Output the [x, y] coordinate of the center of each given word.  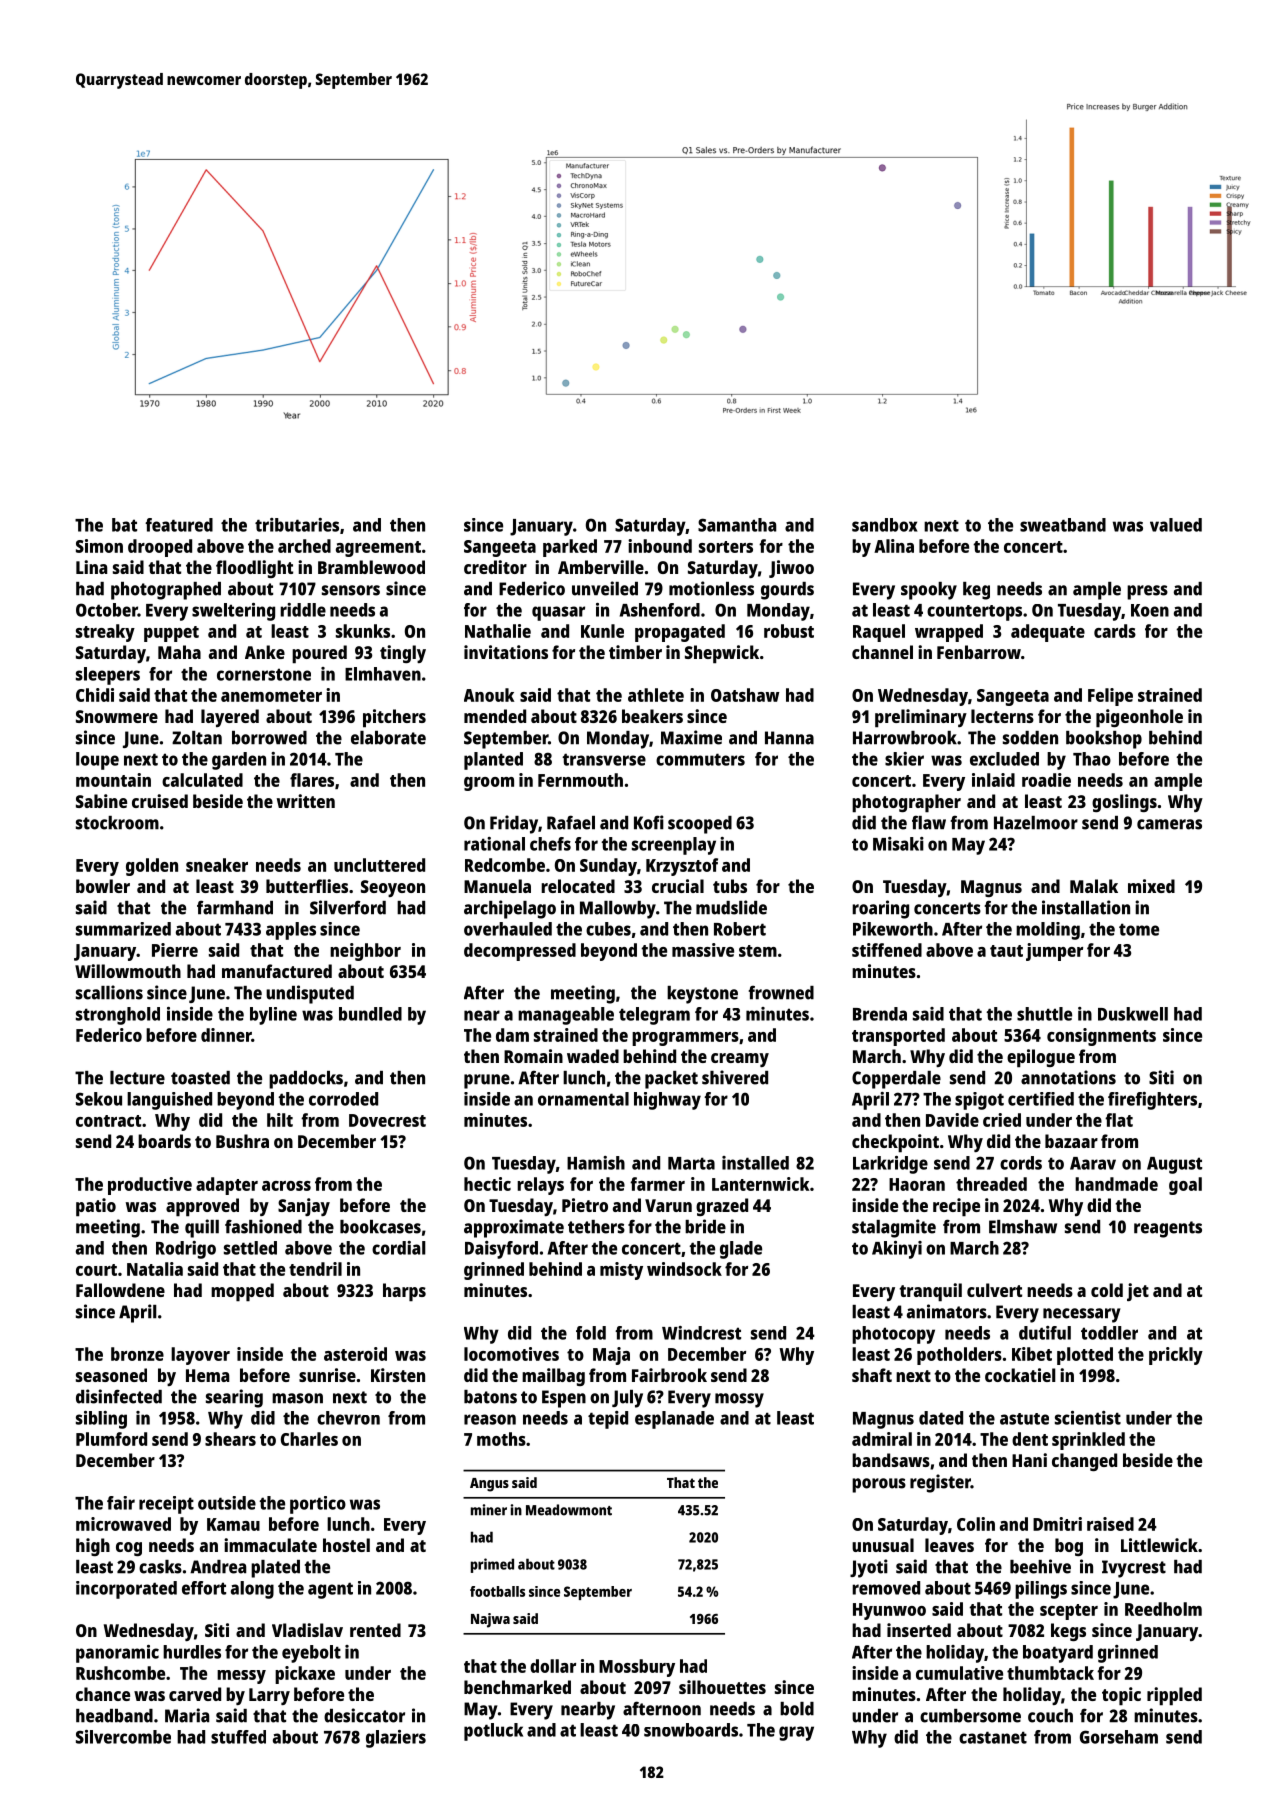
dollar [553, 1666]
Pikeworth [893, 929]
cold [1107, 1290]
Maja [611, 1356]
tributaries [297, 525]
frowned [781, 992]
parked [570, 548]
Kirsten [398, 1375]
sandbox [885, 525]
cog [129, 1549]
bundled [370, 1014]
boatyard [1058, 1654]
